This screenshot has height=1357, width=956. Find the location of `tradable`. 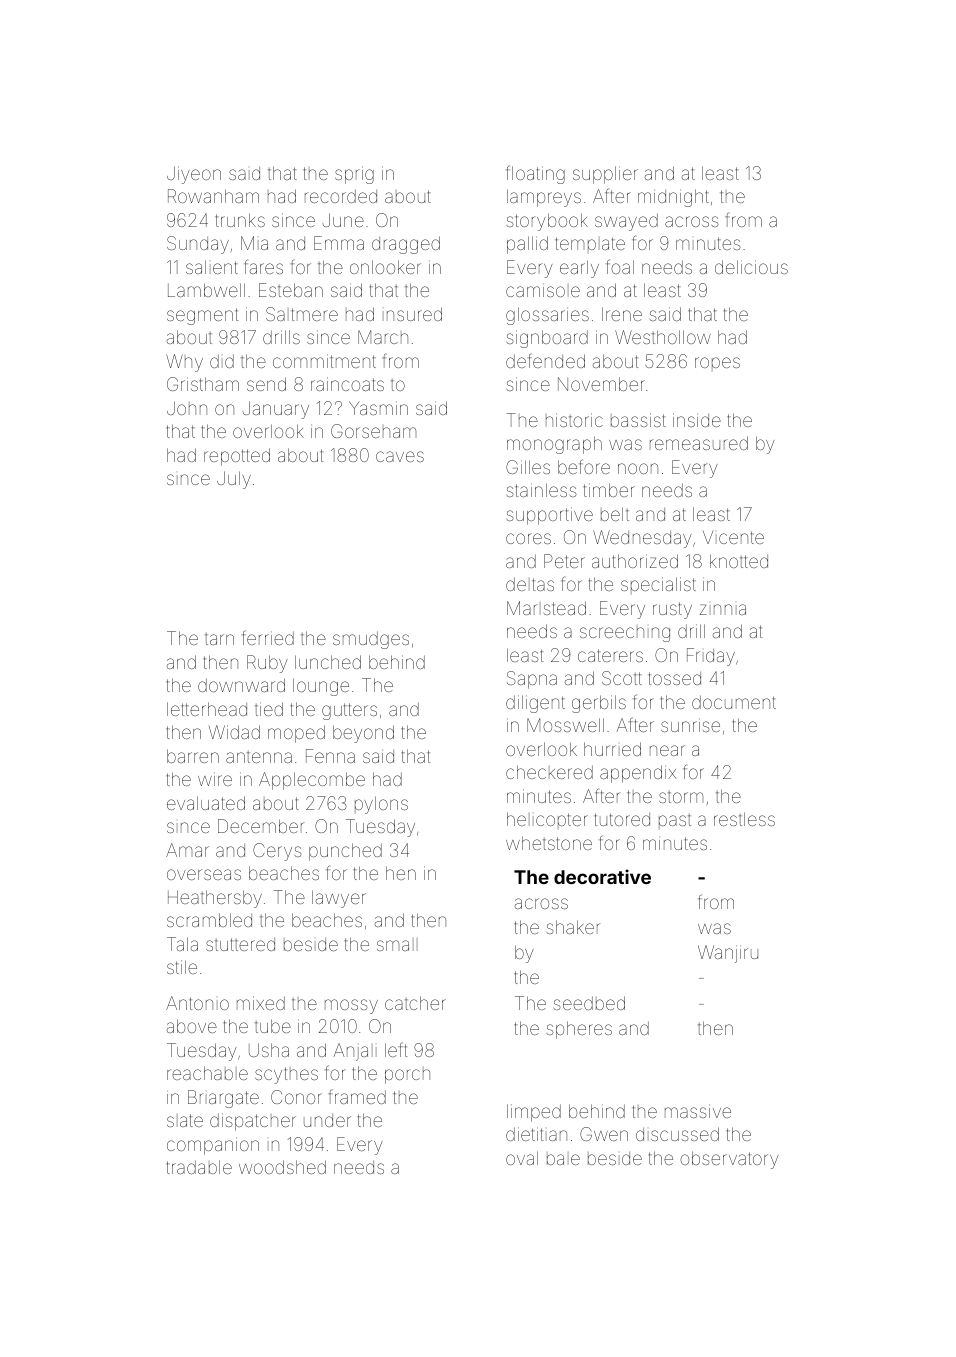

tradable is located at coordinates (199, 1167).
